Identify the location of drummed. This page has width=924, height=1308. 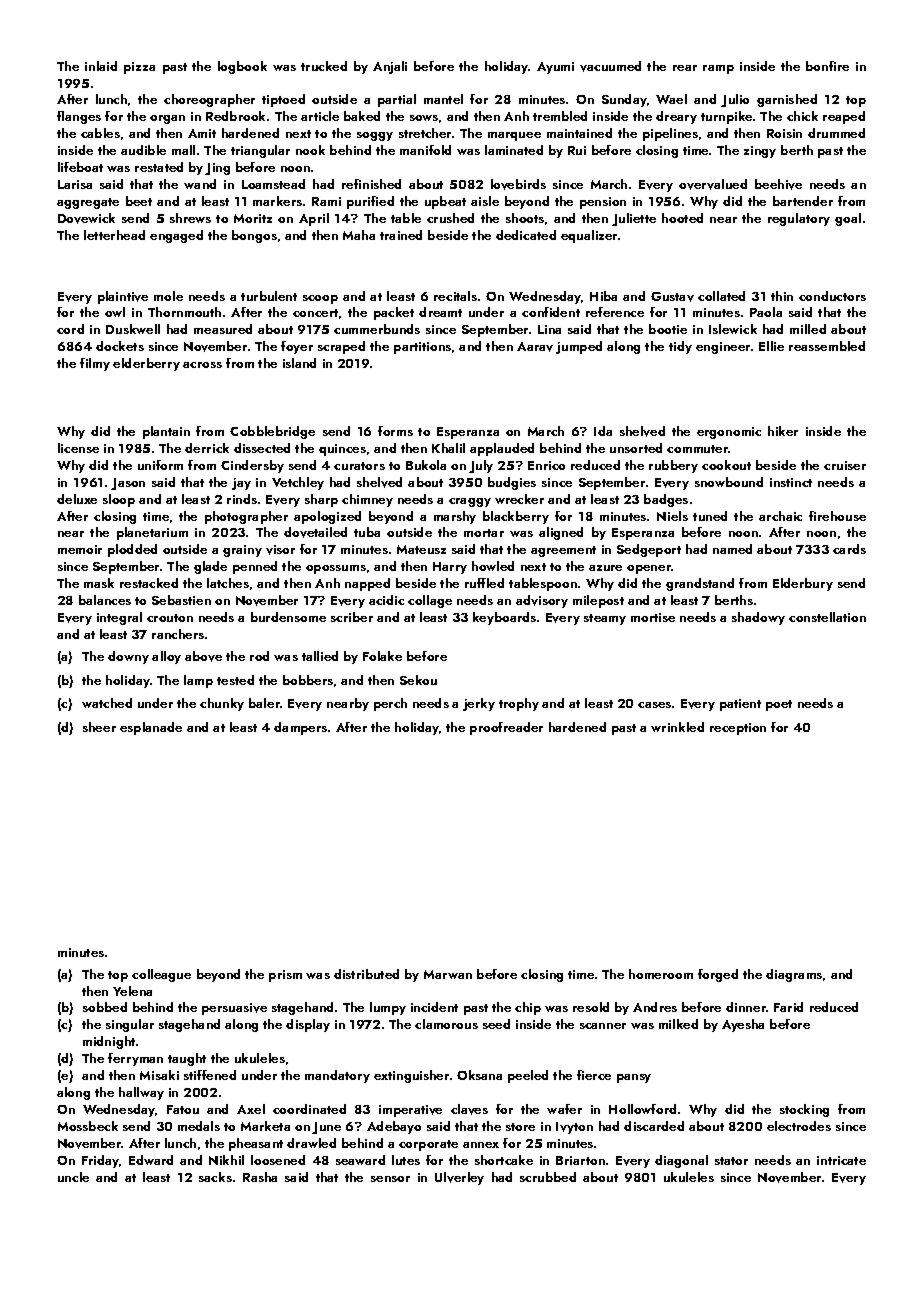
(836, 133).
